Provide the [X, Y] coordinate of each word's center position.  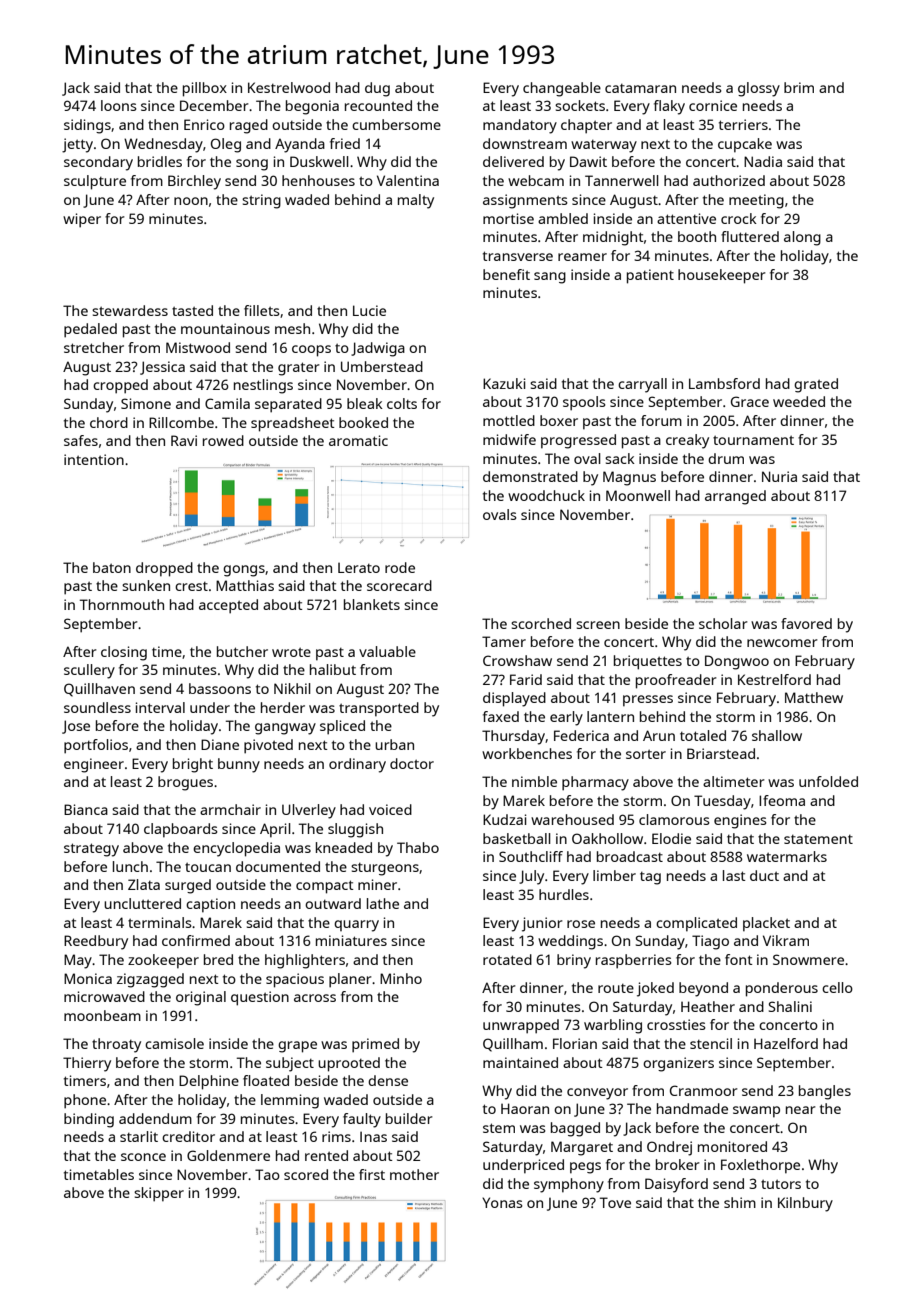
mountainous [225, 328]
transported [379, 709]
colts [402, 403]
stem [499, 1128]
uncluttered [142, 903]
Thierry [87, 1064]
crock [739, 218]
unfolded [828, 781]
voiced [390, 809]
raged [249, 126]
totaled [703, 735]
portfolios [96, 746]
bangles [825, 1092]
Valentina [408, 180]
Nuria [779, 476]
